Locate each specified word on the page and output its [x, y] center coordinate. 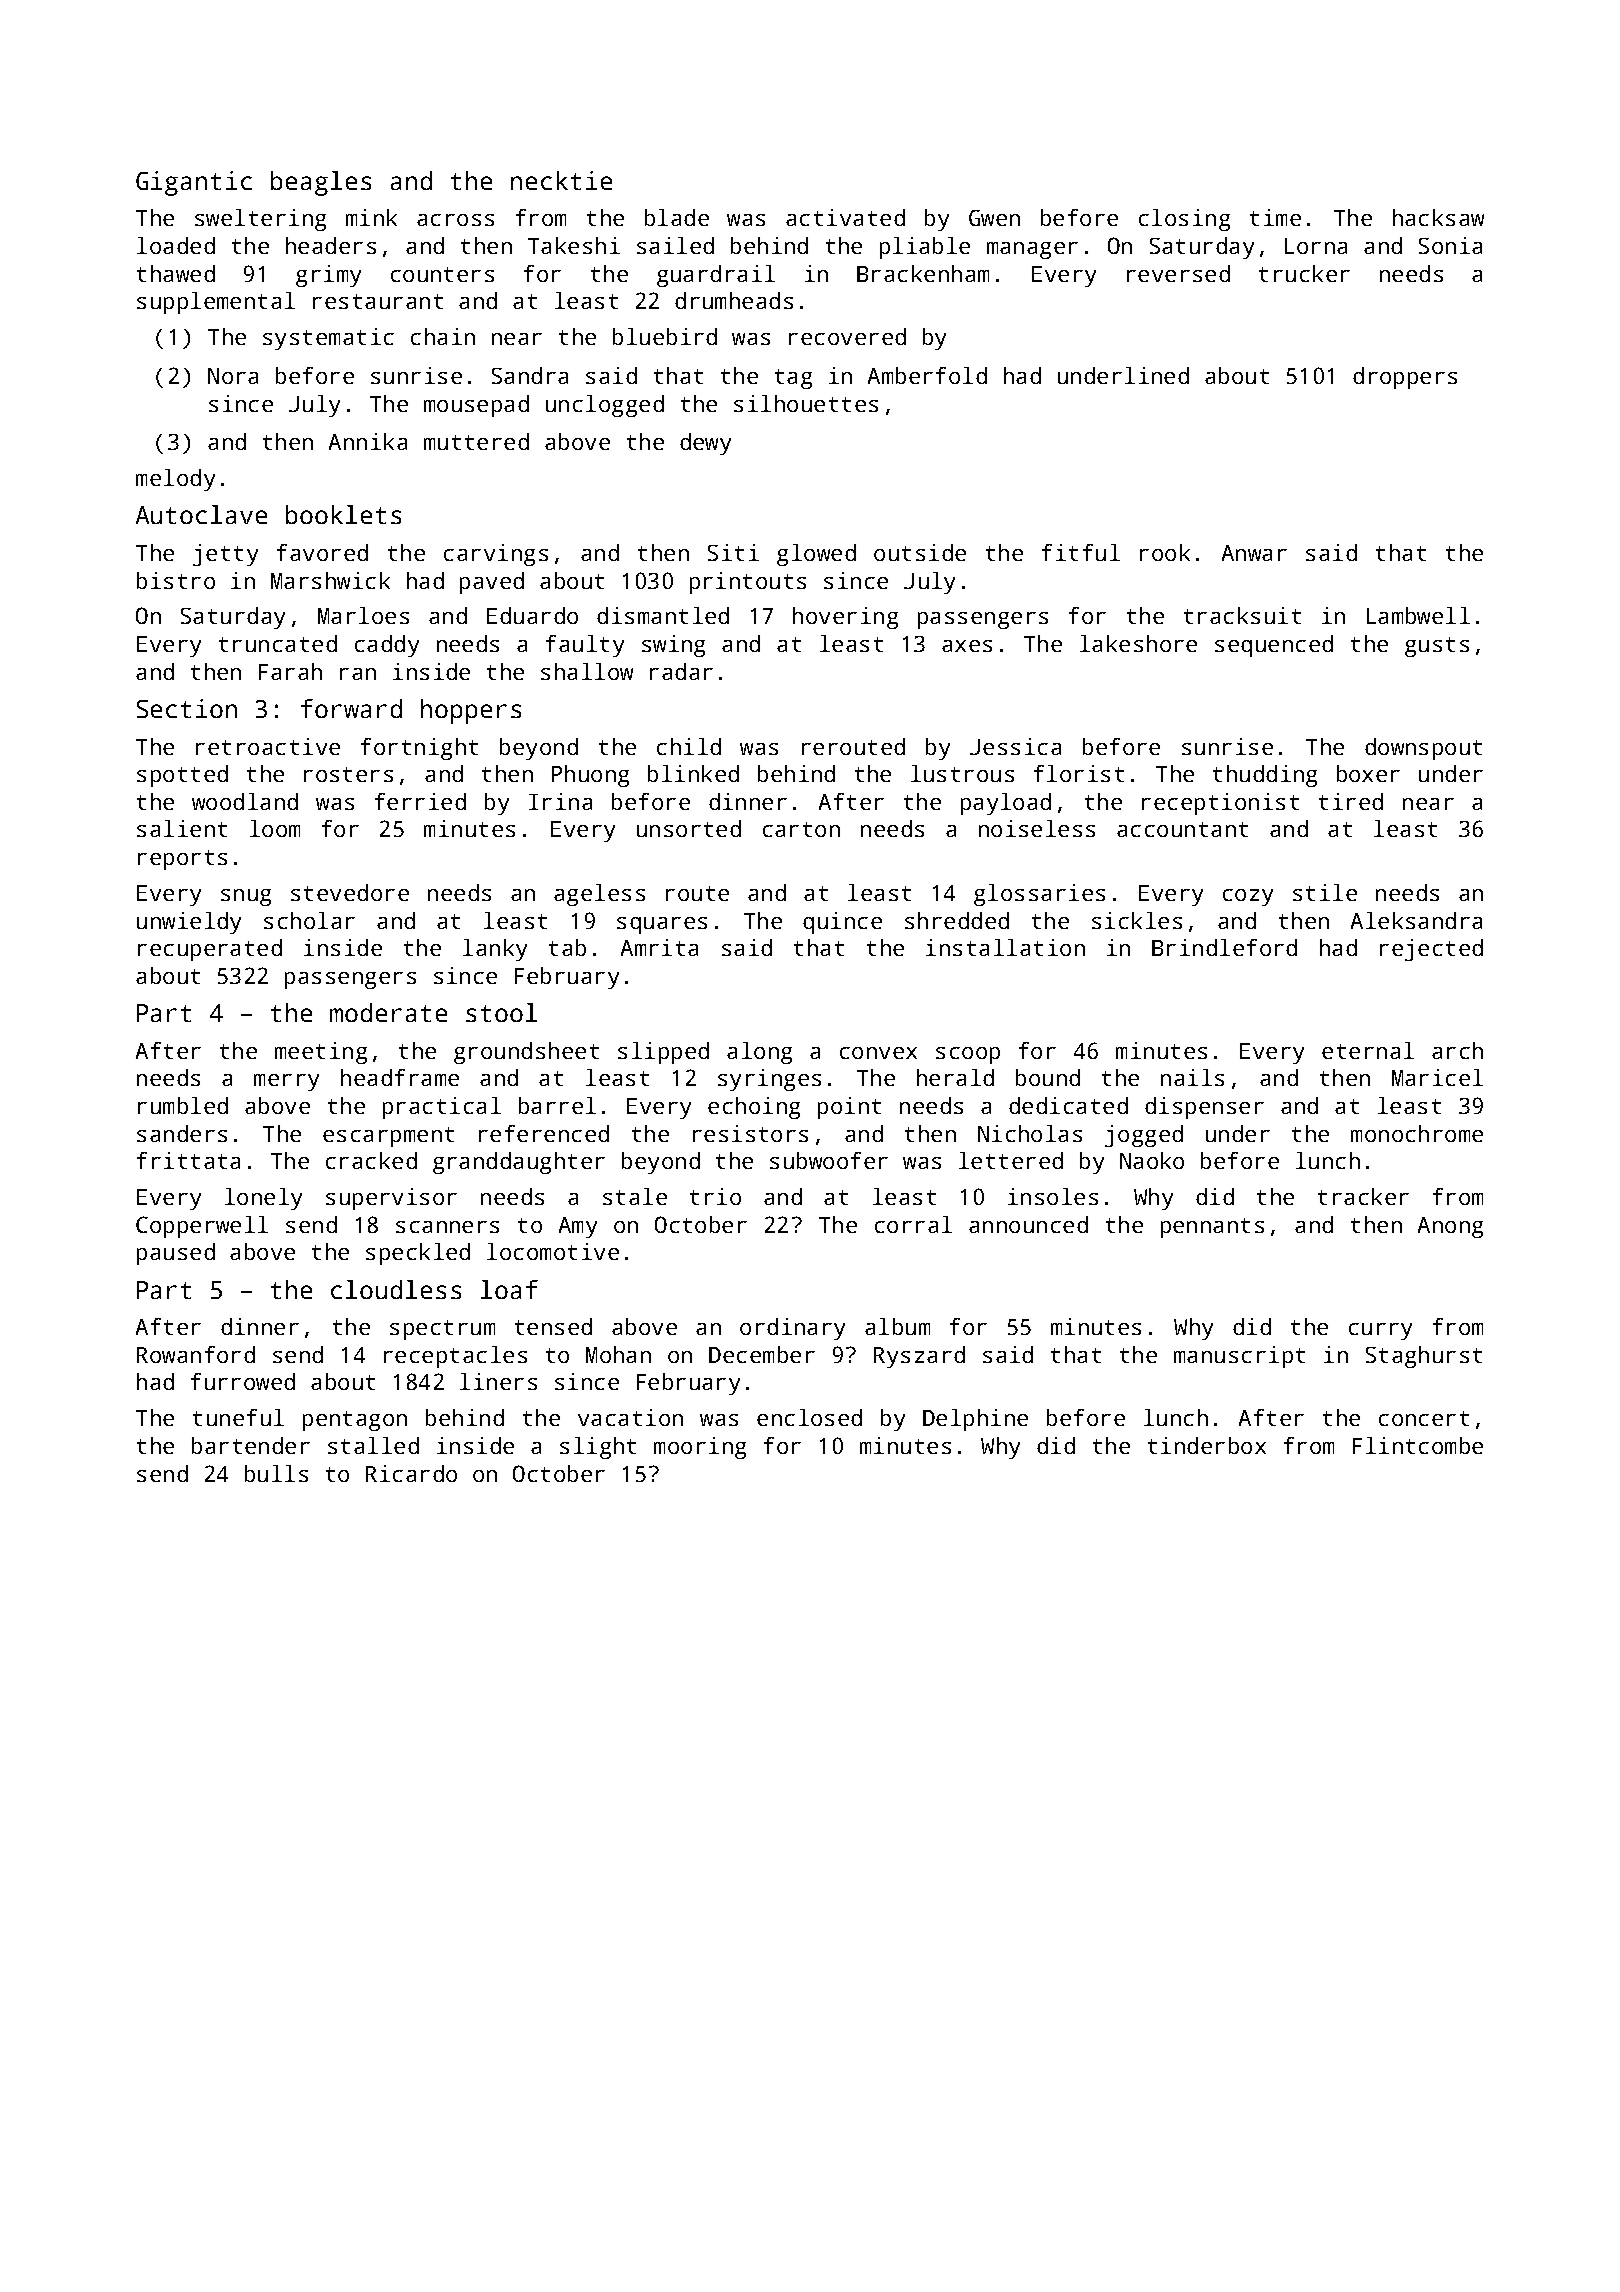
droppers [1405, 378]
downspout [1423, 749]
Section [187, 708]
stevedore [350, 892]
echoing [754, 1108]
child [689, 746]
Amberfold [927, 375]
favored [322, 552]
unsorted [689, 828]
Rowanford [196, 1354]
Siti [733, 552]
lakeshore [1138, 643]
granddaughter [519, 1163]
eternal [1368, 1050]
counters [442, 274]
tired [1351, 801]
